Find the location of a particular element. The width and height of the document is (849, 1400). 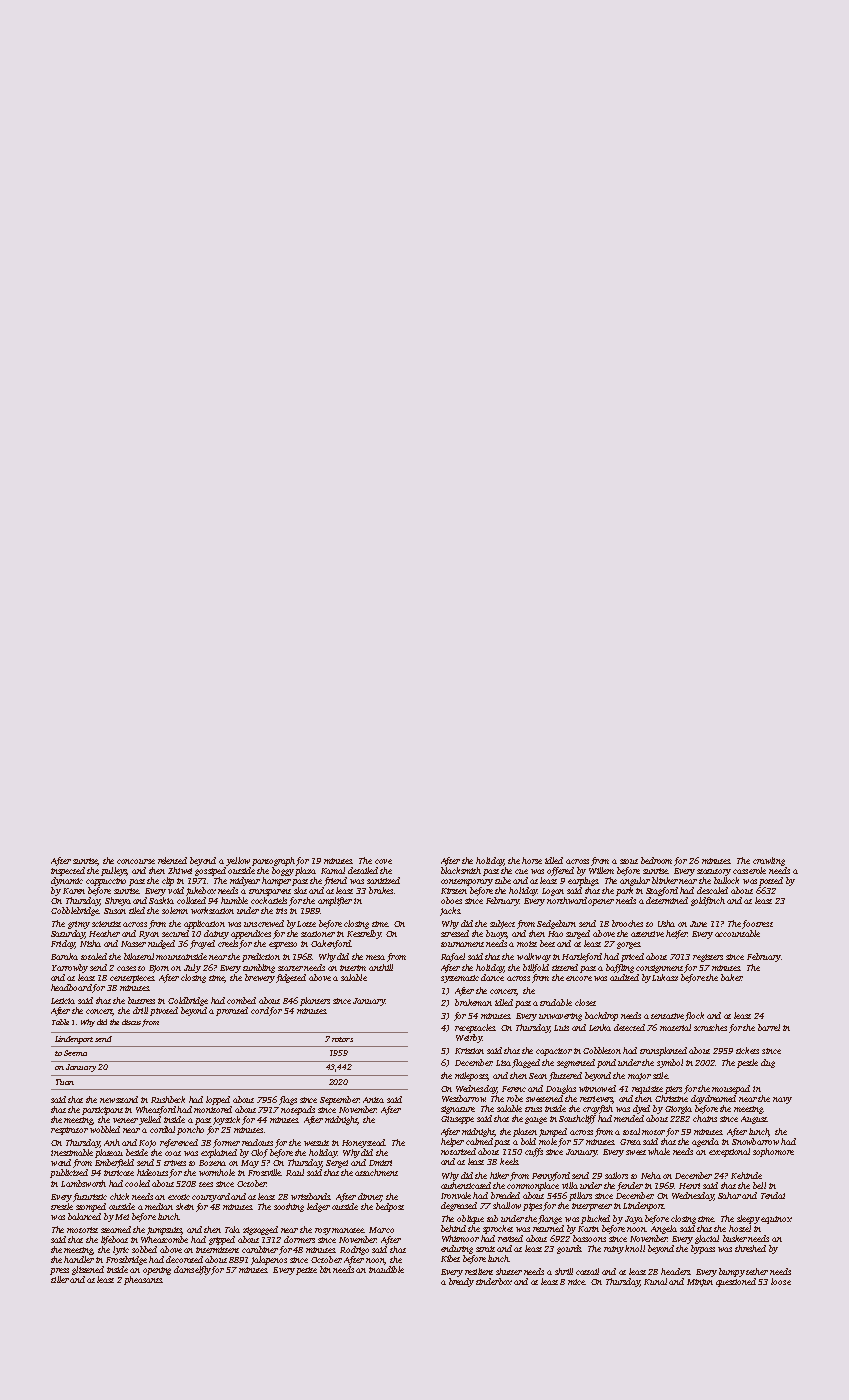

yellow is located at coordinates (238, 861).
